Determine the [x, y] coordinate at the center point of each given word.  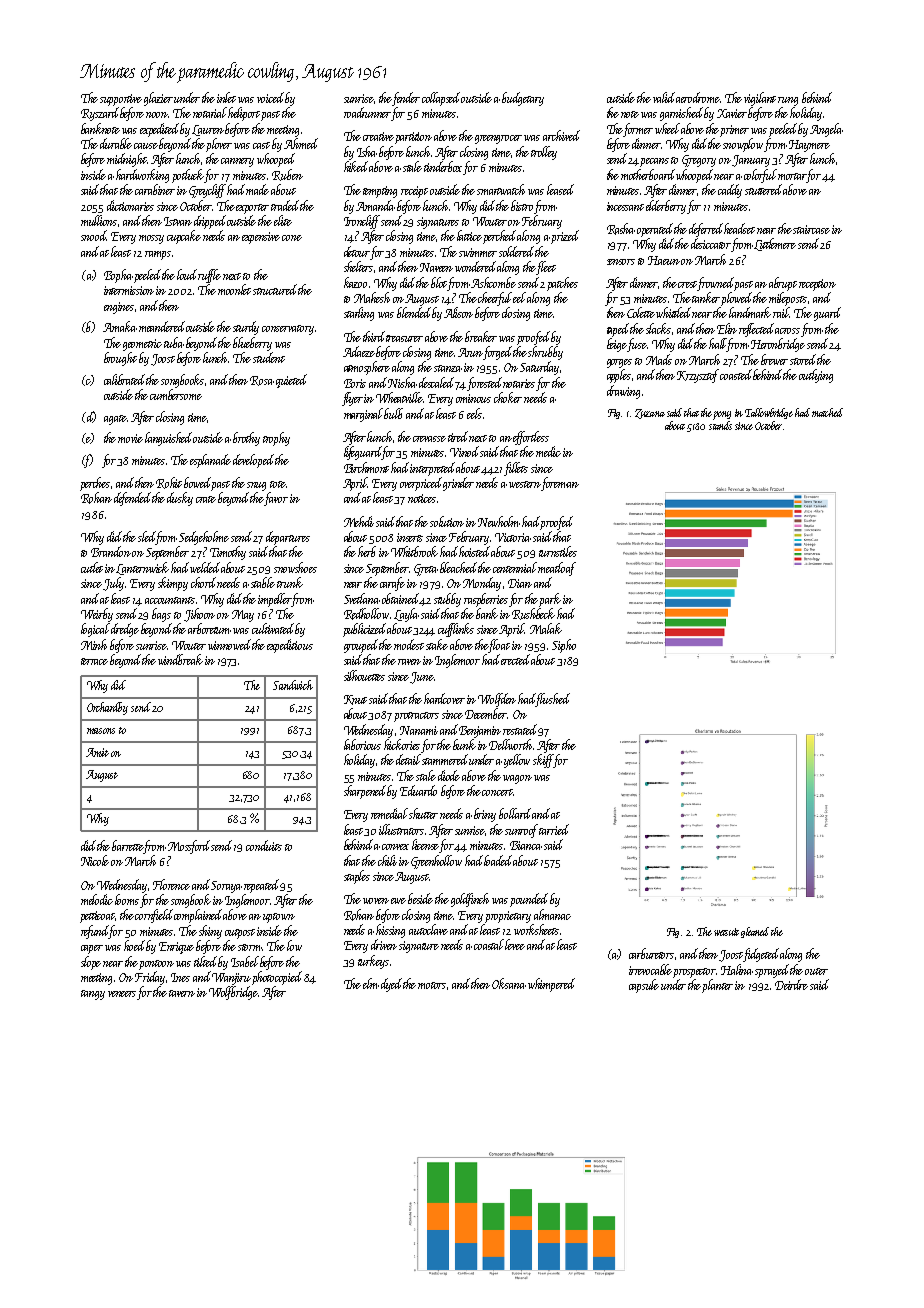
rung [788, 101]
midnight [127, 160]
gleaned [755, 932]
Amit [97, 752]
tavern [182, 993]
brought [120, 359]
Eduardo [418, 790]
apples [619, 376]
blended [414, 312]
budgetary [523, 99]
